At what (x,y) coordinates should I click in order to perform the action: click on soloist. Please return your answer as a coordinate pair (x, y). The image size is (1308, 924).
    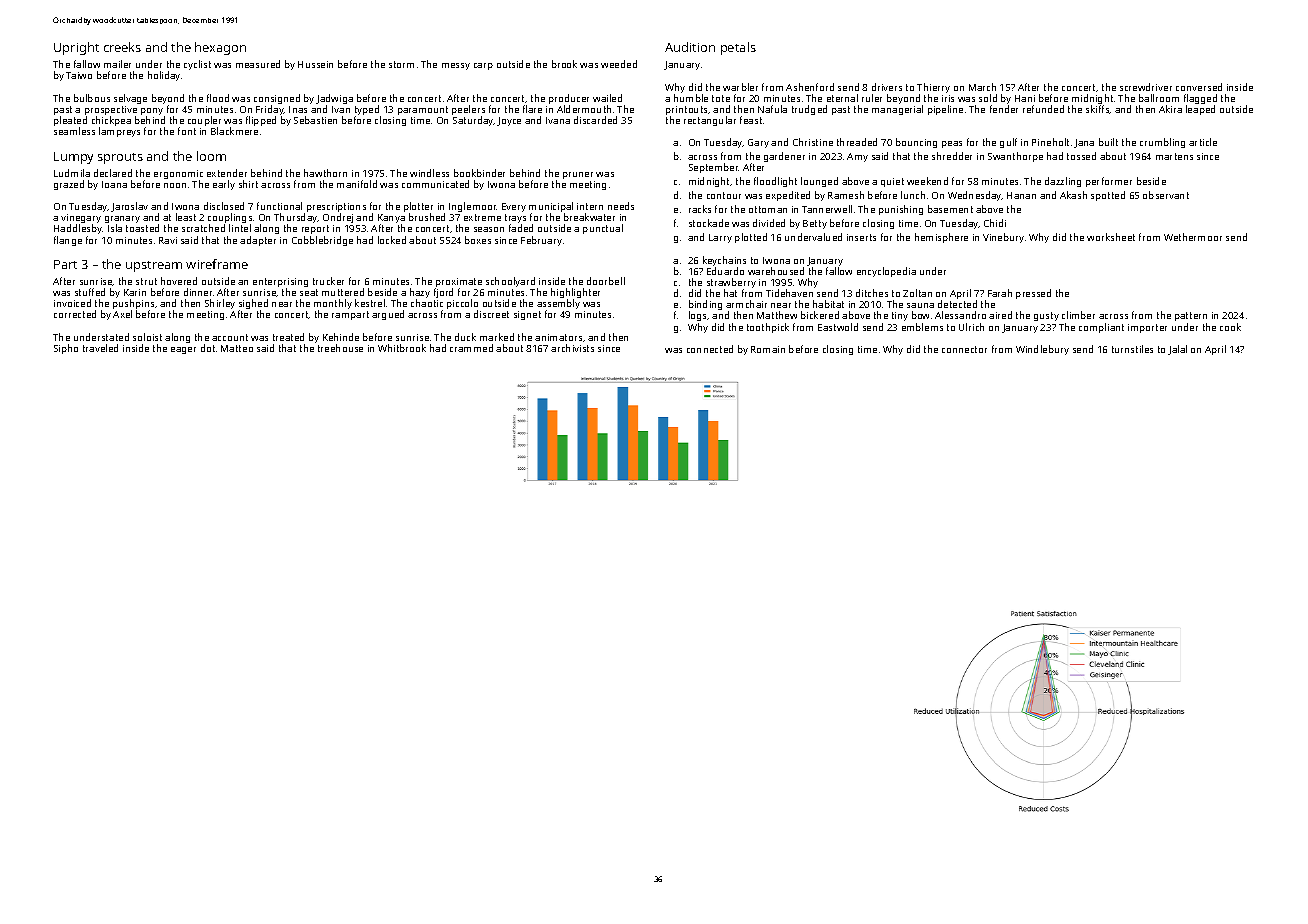
    Looking at the image, I should click on (147, 337).
